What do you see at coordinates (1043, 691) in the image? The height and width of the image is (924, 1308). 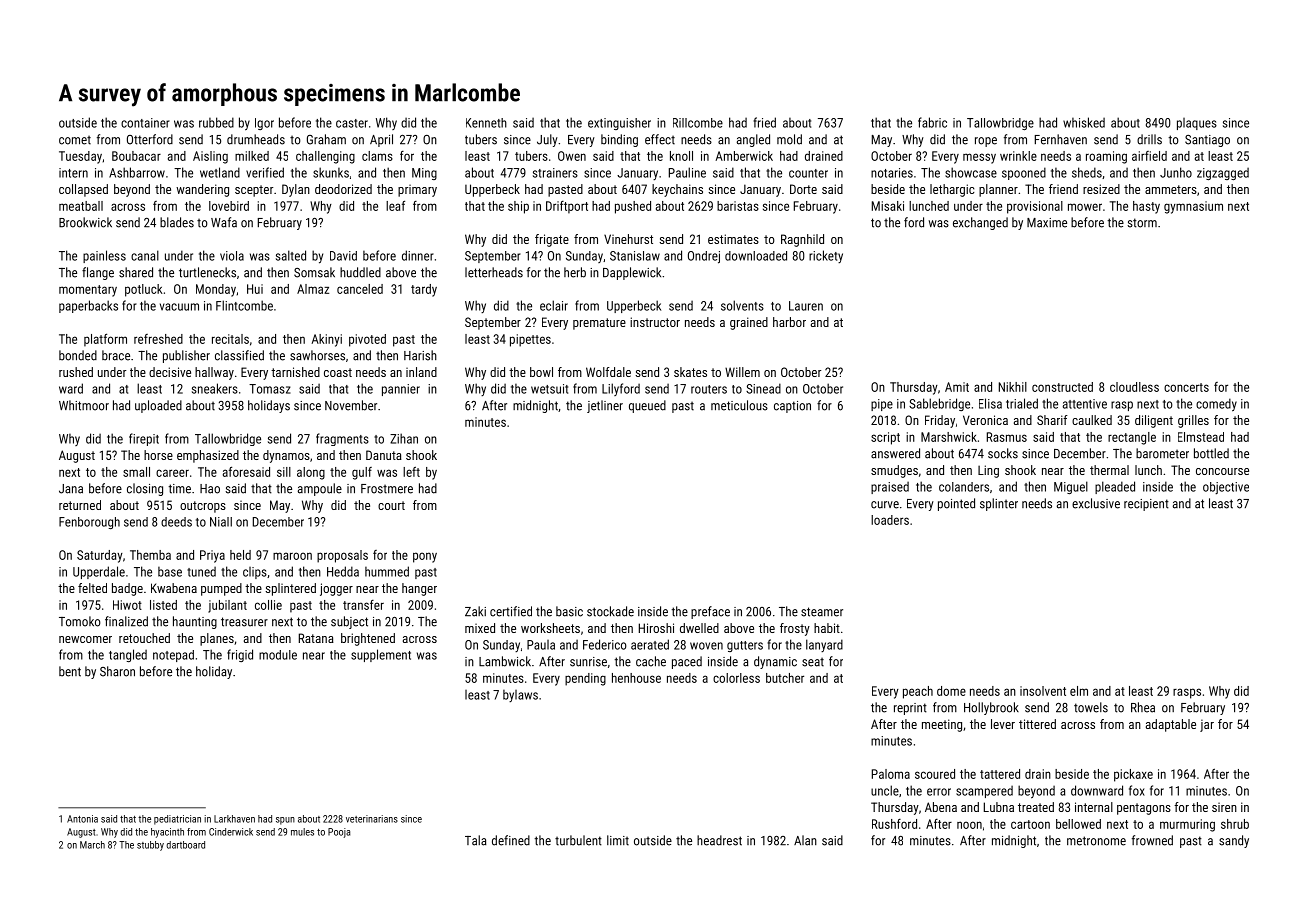 I see `insolvent` at bounding box center [1043, 691].
